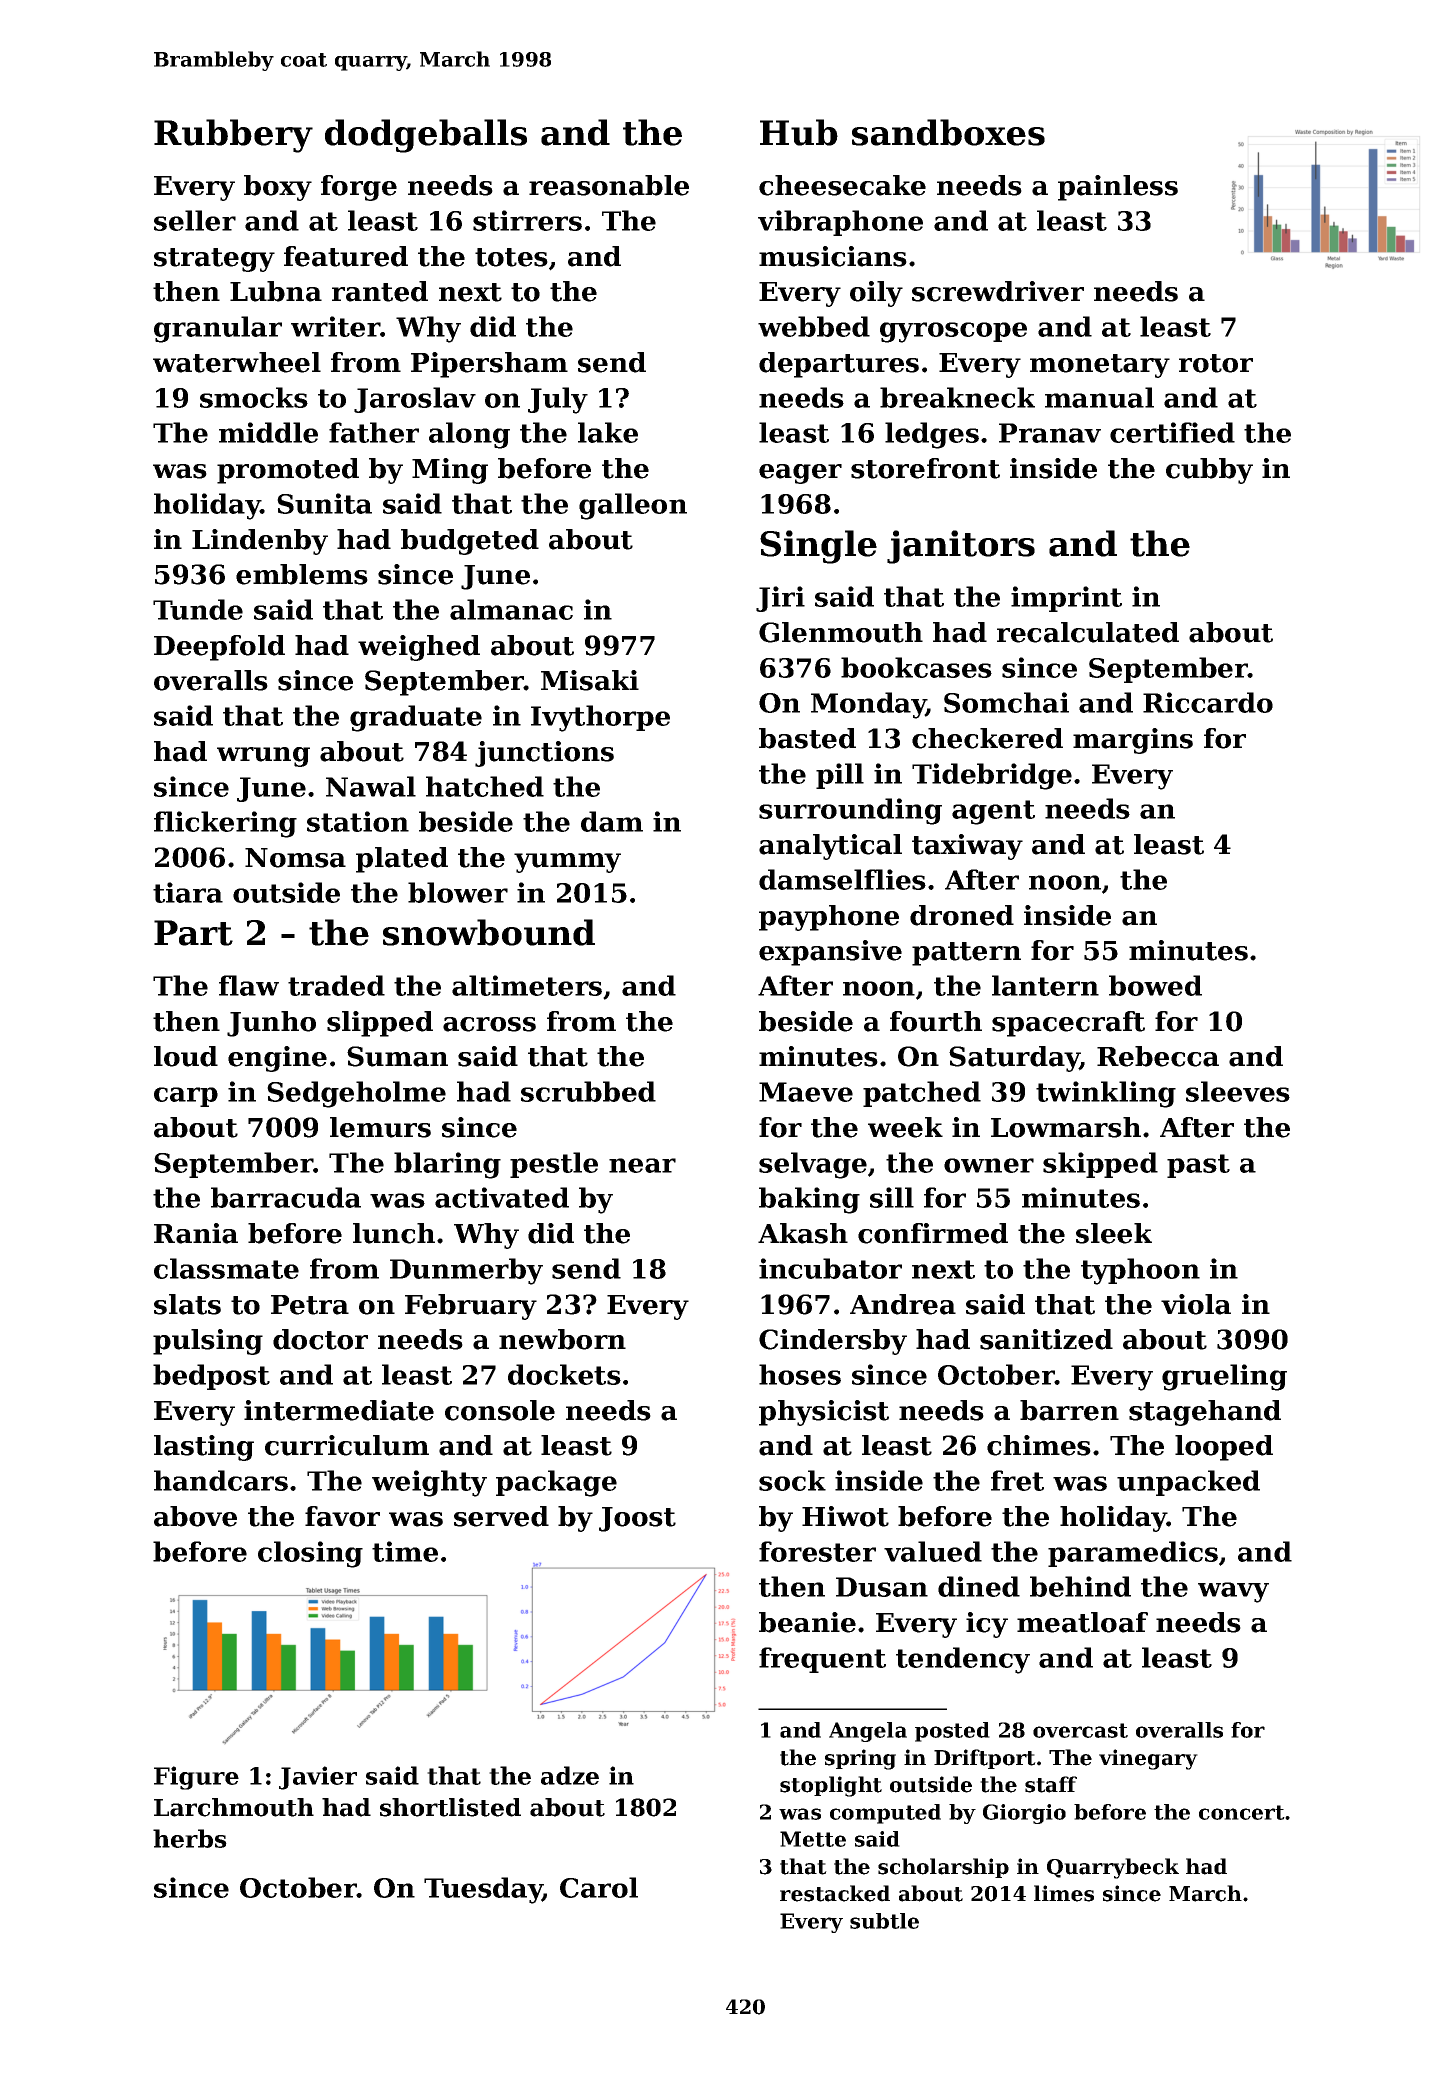 The image size is (1450, 2100). I want to click on painless, so click(1118, 188).
